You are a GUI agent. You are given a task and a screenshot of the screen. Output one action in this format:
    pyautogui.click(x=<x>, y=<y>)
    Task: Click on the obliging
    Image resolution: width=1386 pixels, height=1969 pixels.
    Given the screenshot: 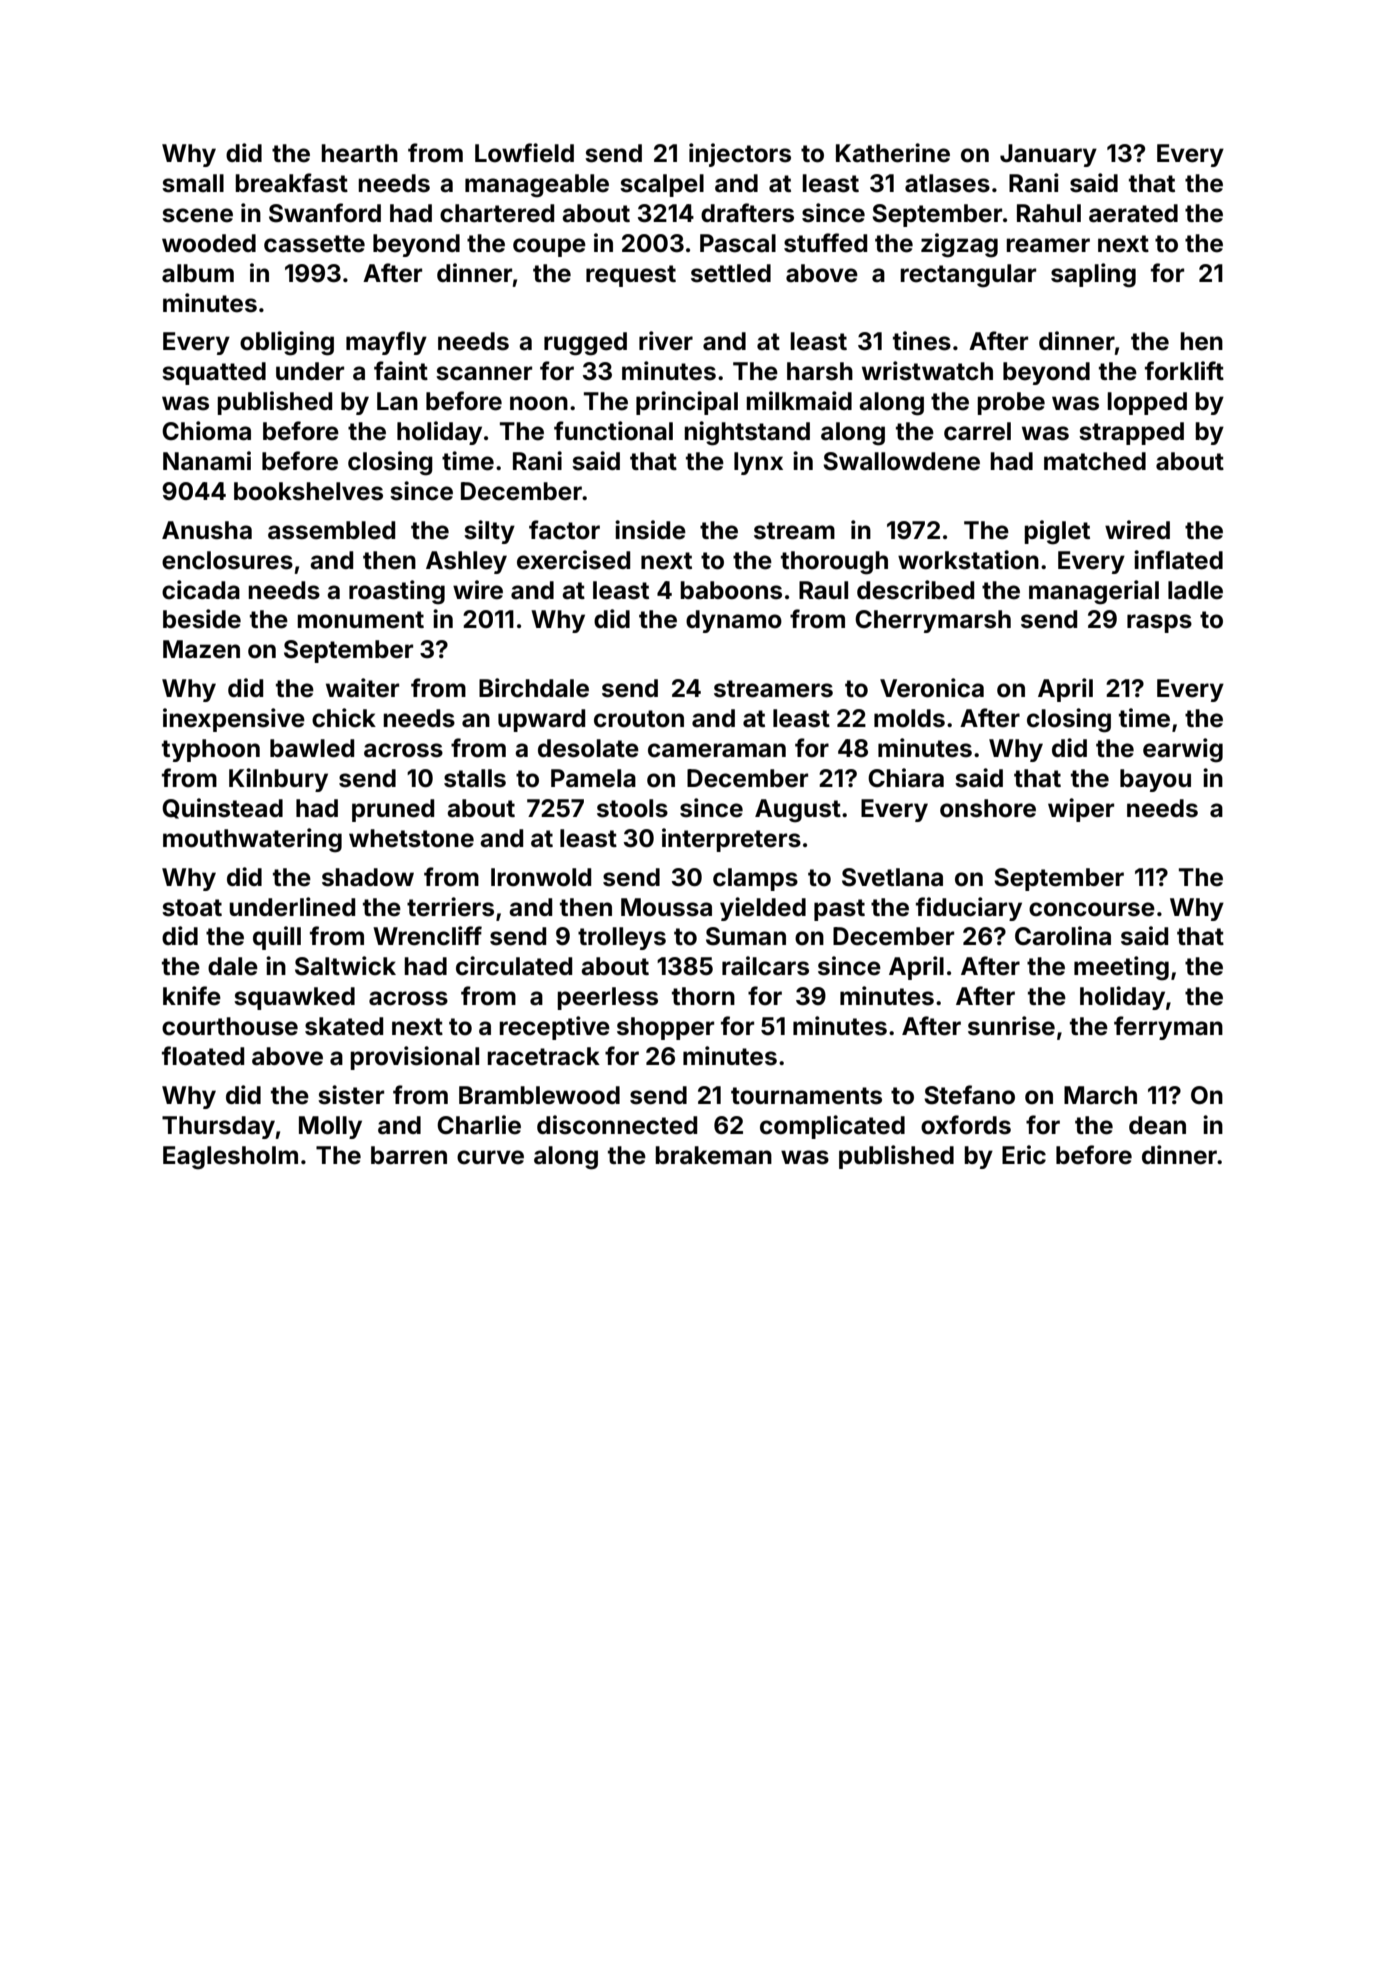 What is the action you would take?
    pyautogui.click(x=287, y=343)
